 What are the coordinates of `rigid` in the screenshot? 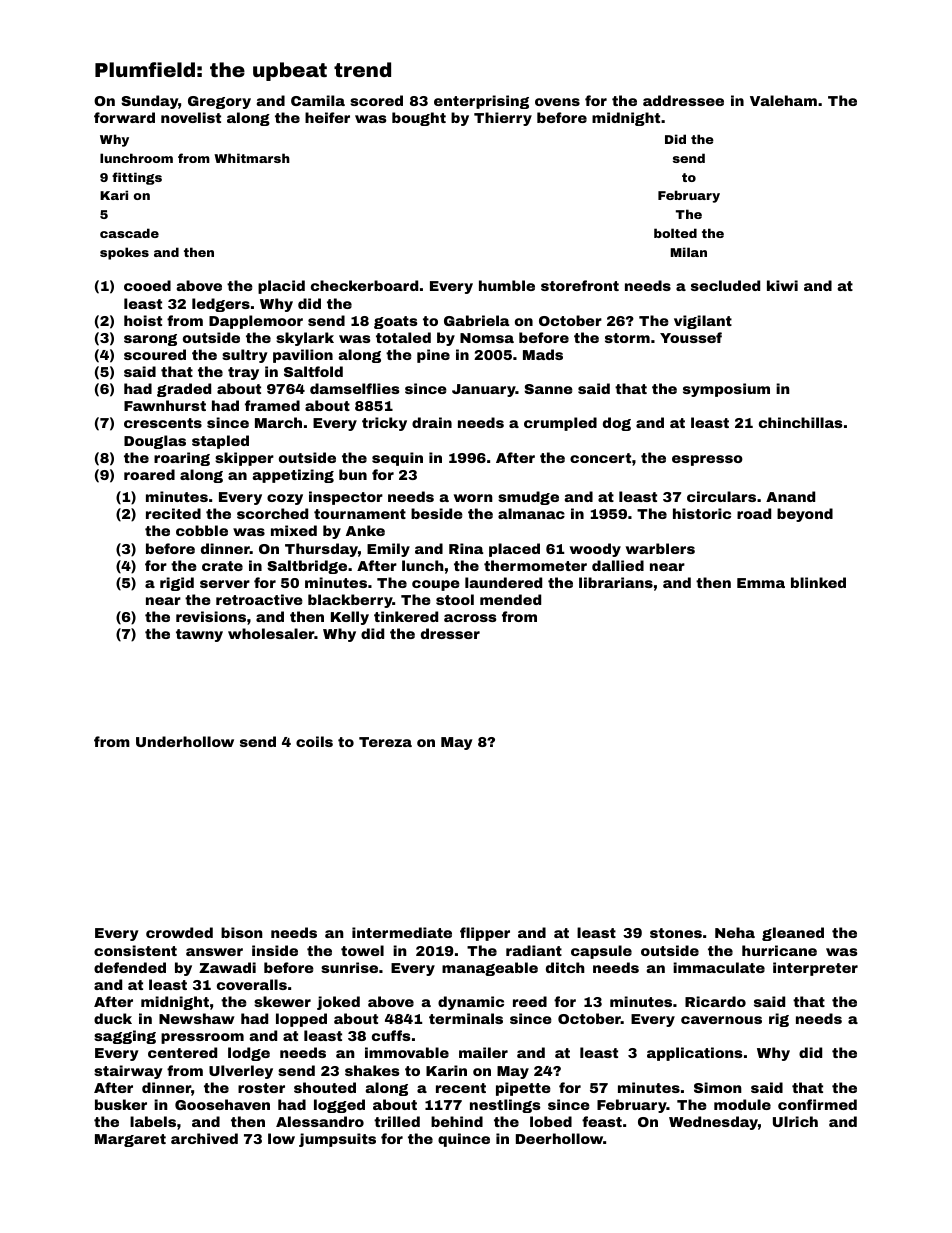 It's located at (177, 584).
